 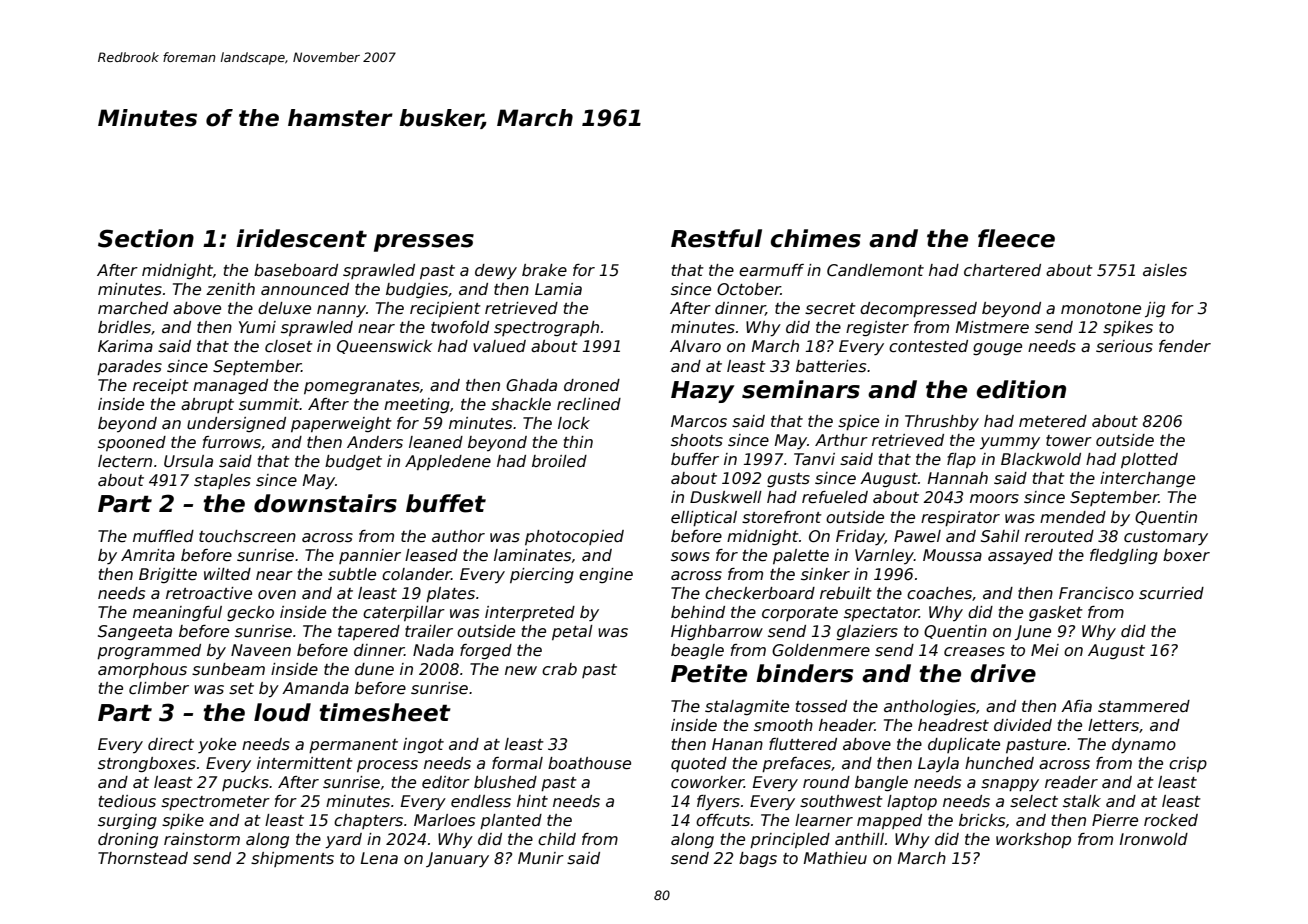 What do you see at coordinates (804, 673) in the document?
I see `binders` at bounding box center [804, 673].
